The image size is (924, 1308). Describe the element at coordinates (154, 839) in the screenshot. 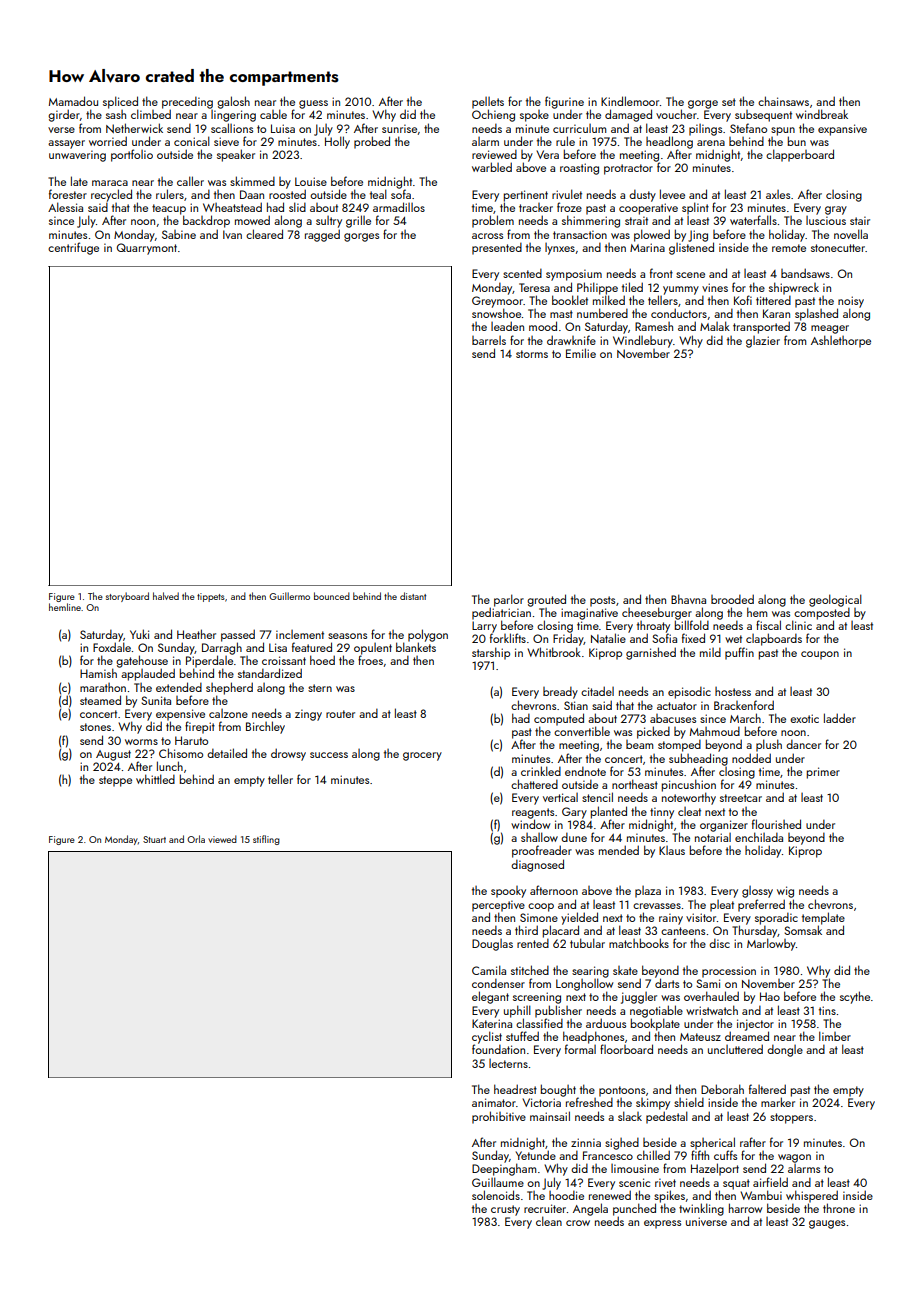

I see `Stuart` at that location.
